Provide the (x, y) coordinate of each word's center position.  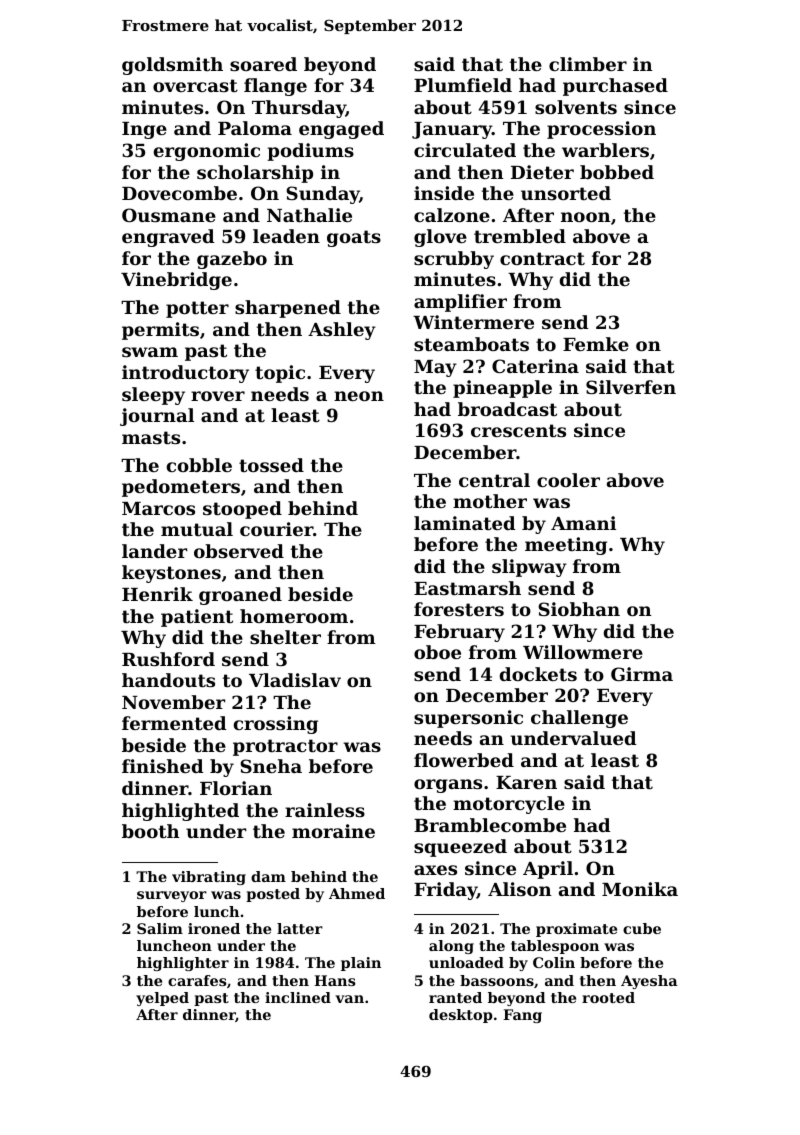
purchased (615, 87)
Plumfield (463, 85)
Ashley (342, 331)
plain (361, 964)
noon (586, 217)
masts (151, 437)
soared (263, 64)
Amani (583, 523)
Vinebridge (176, 281)
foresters (459, 609)
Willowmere (583, 652)
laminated (465, 523)
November (173, 702)
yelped (162, 999)
